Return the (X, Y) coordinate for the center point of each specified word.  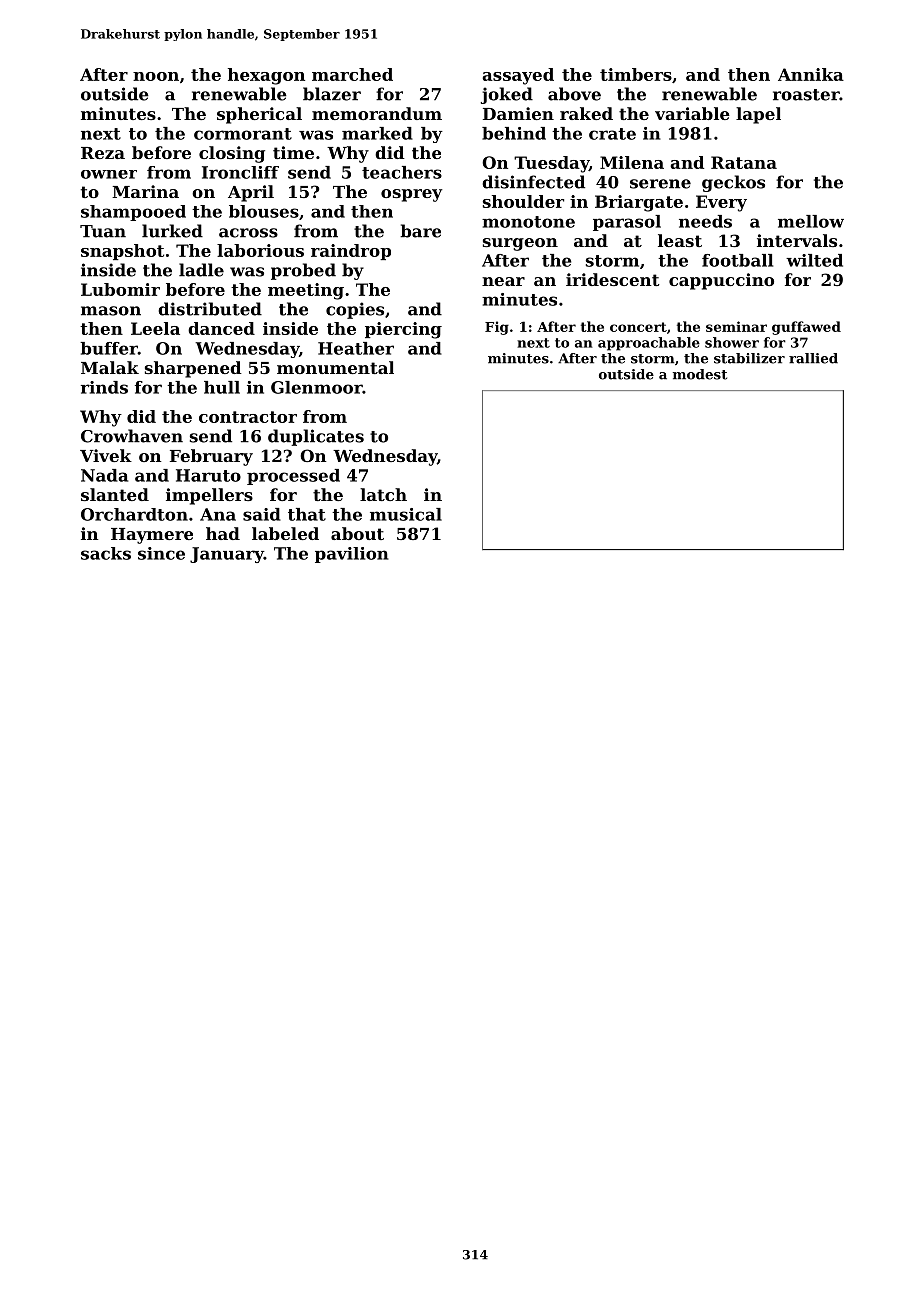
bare (420, 231)
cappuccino (721, 281)
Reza (103, 153)
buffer (109, 348)
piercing (403, 330)
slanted (115, 494)
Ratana (744, 162)
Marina (145, 191)
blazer (332, 94)
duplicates (316, 437)
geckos (733, 183)
